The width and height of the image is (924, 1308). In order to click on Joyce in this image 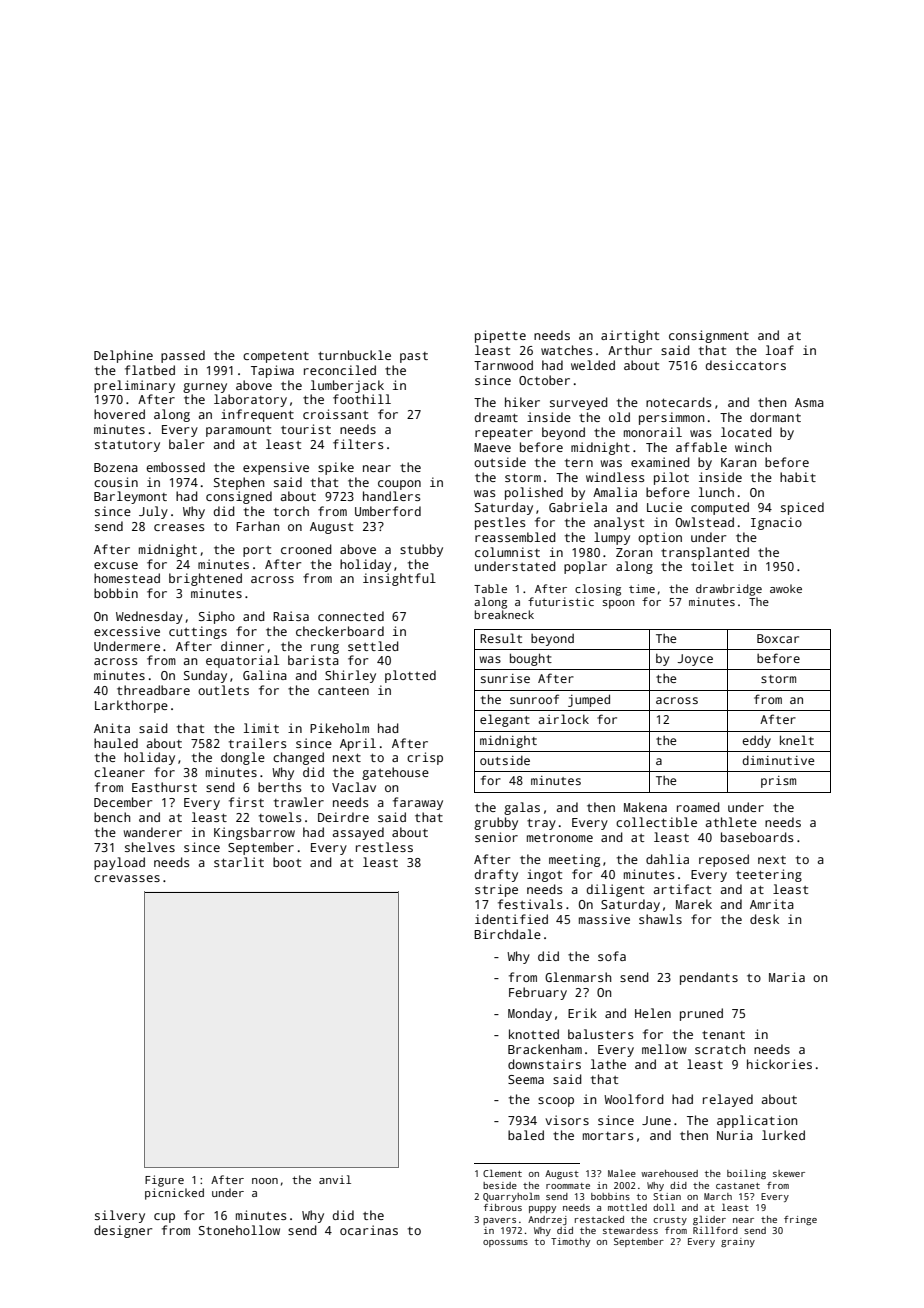, I will do `click(695, 660)`.
